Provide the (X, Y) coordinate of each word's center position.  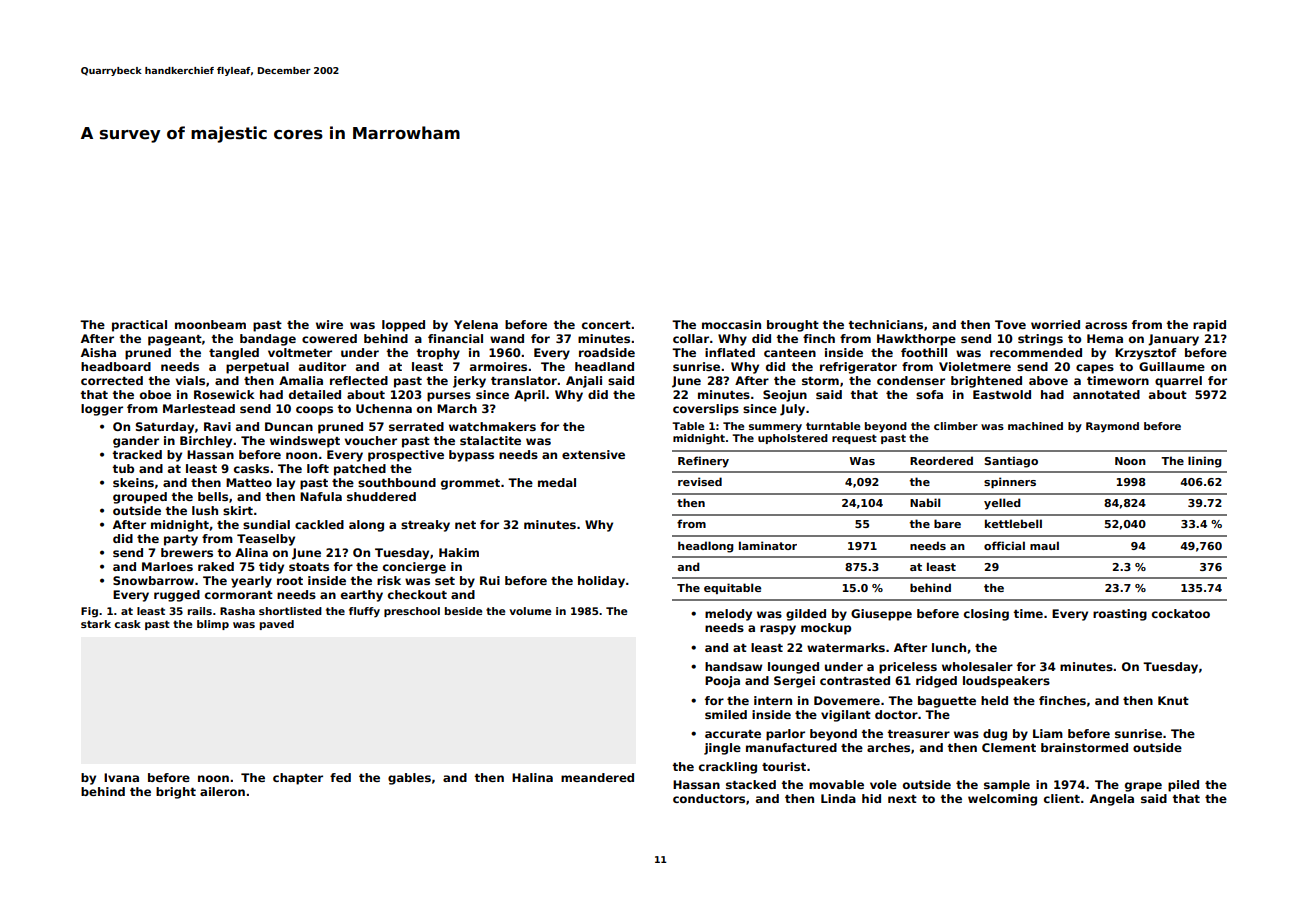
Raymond (1112, 427)
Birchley (206, 442)
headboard (116, 366)
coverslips (706, 410)
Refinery (703, 462)
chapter (298, 779)
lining (1205, 462)
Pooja (722, 682)
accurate (733, 734)
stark (96, 624)
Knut (1173, 700)
